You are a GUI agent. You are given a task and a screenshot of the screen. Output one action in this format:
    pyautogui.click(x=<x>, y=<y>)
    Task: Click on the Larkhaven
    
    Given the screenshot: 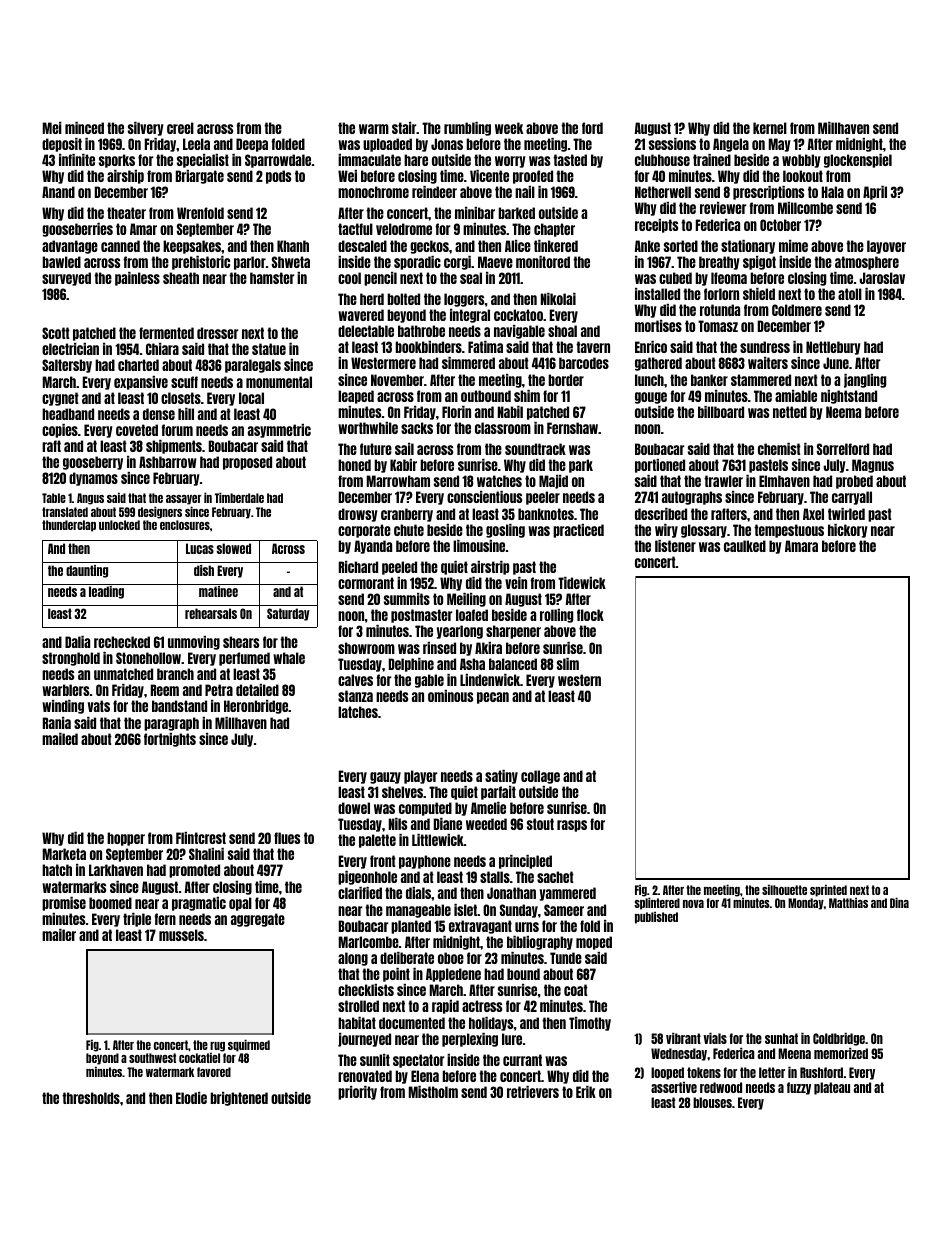 What is the action you would take?
    pyautogui.click(x=116, y=870)
